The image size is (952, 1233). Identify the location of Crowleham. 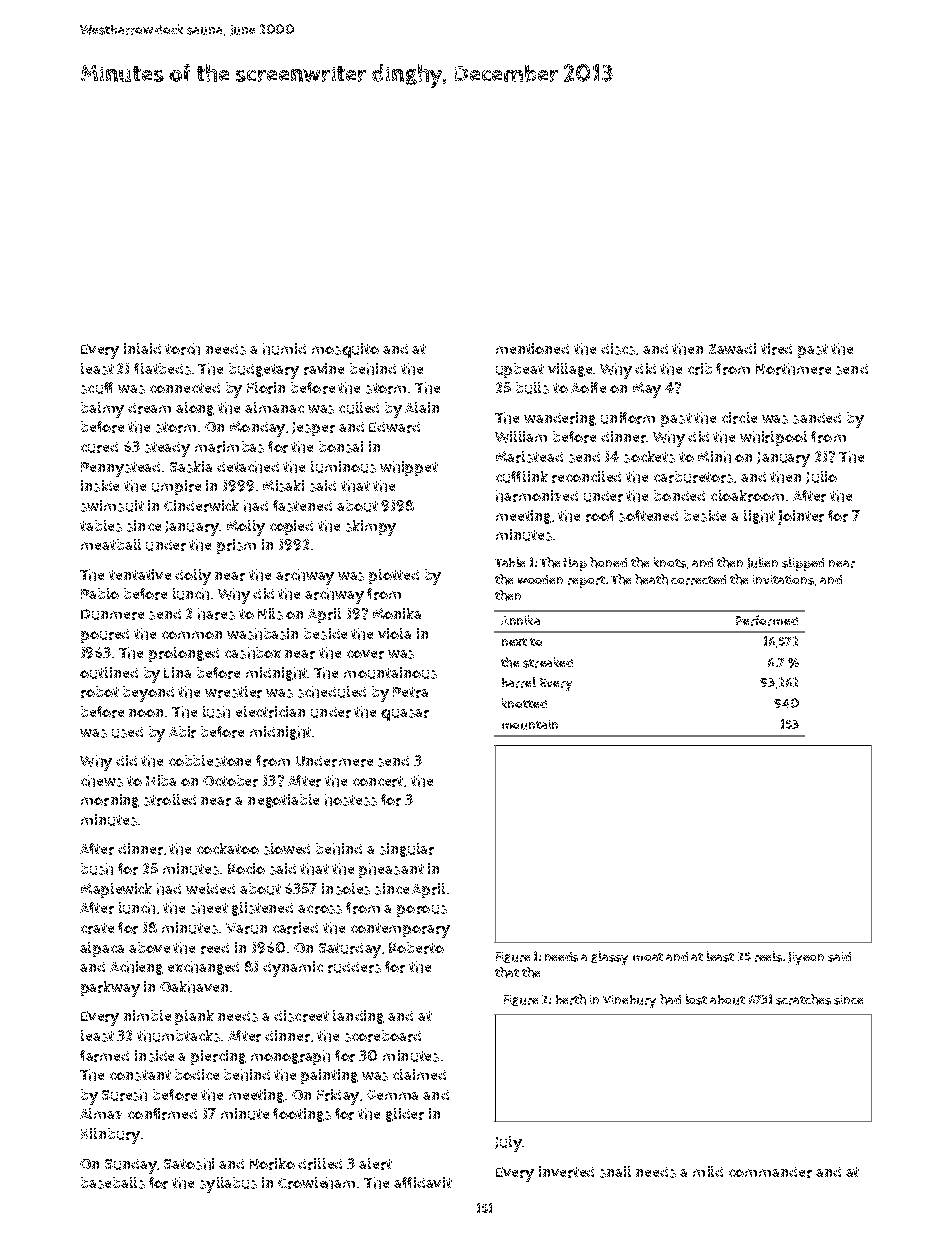
(316, 1183).
